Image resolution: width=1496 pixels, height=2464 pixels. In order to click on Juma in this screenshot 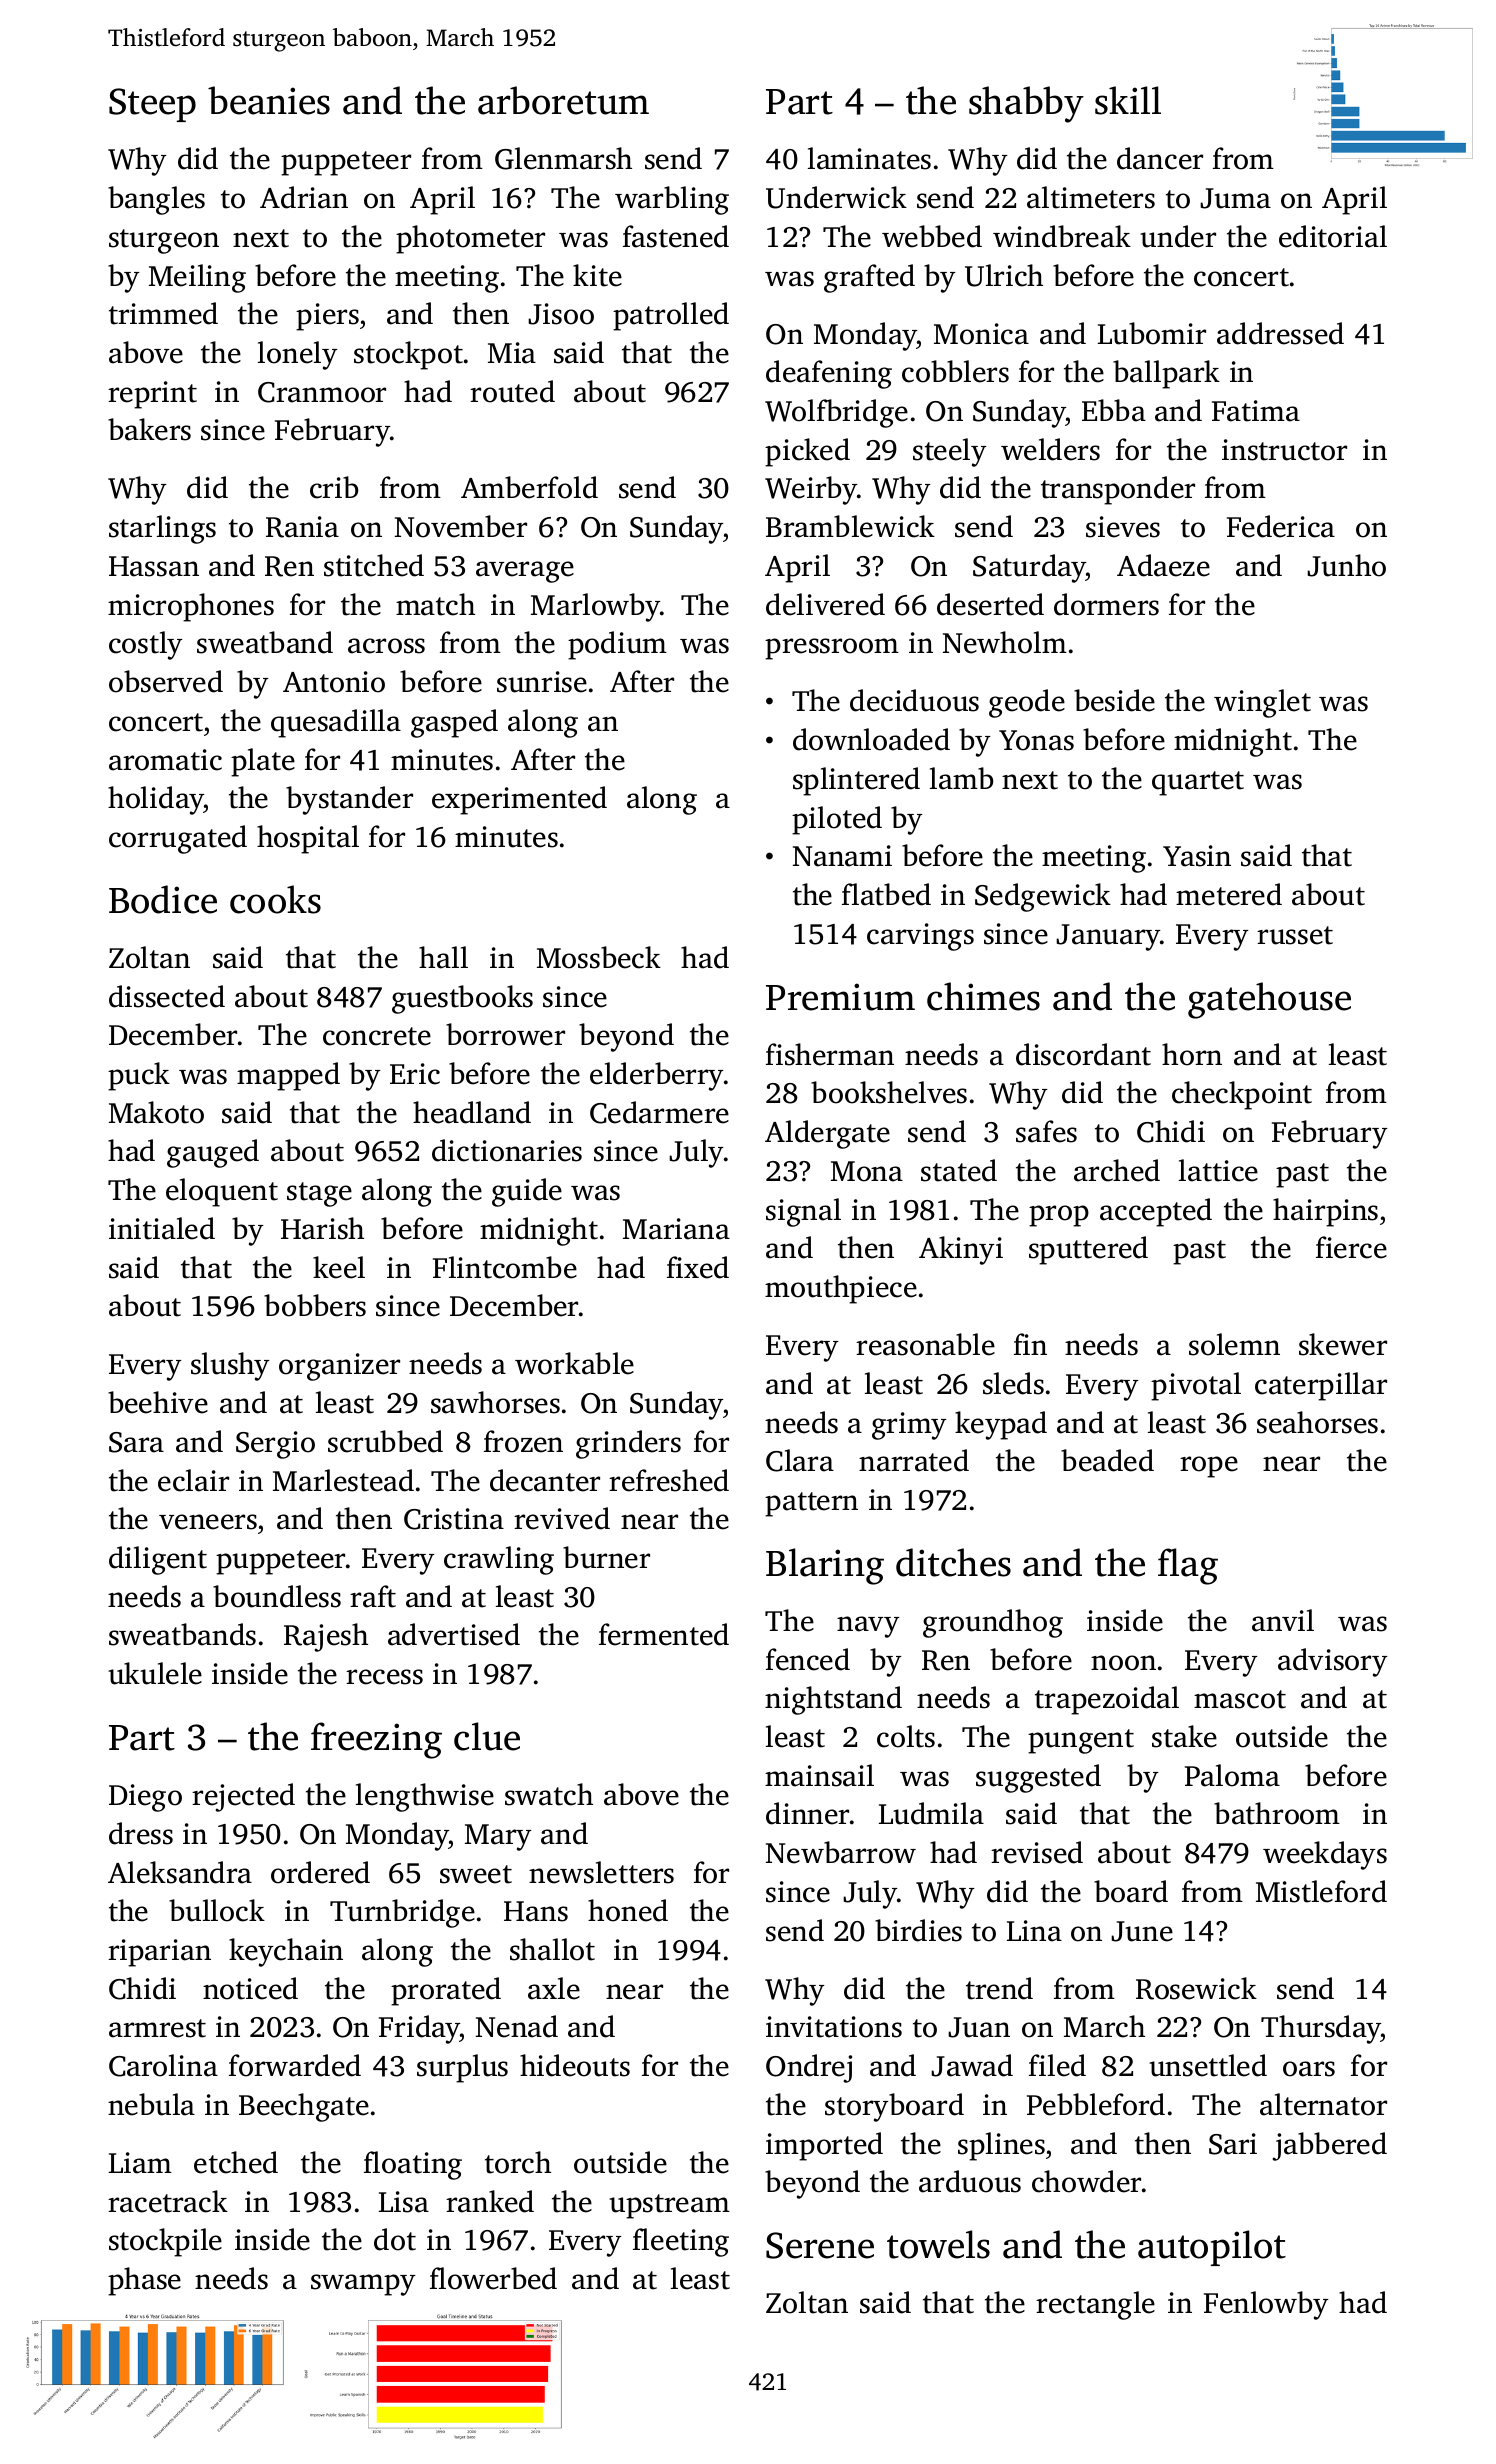, I will do `click(1235, 198)`.
